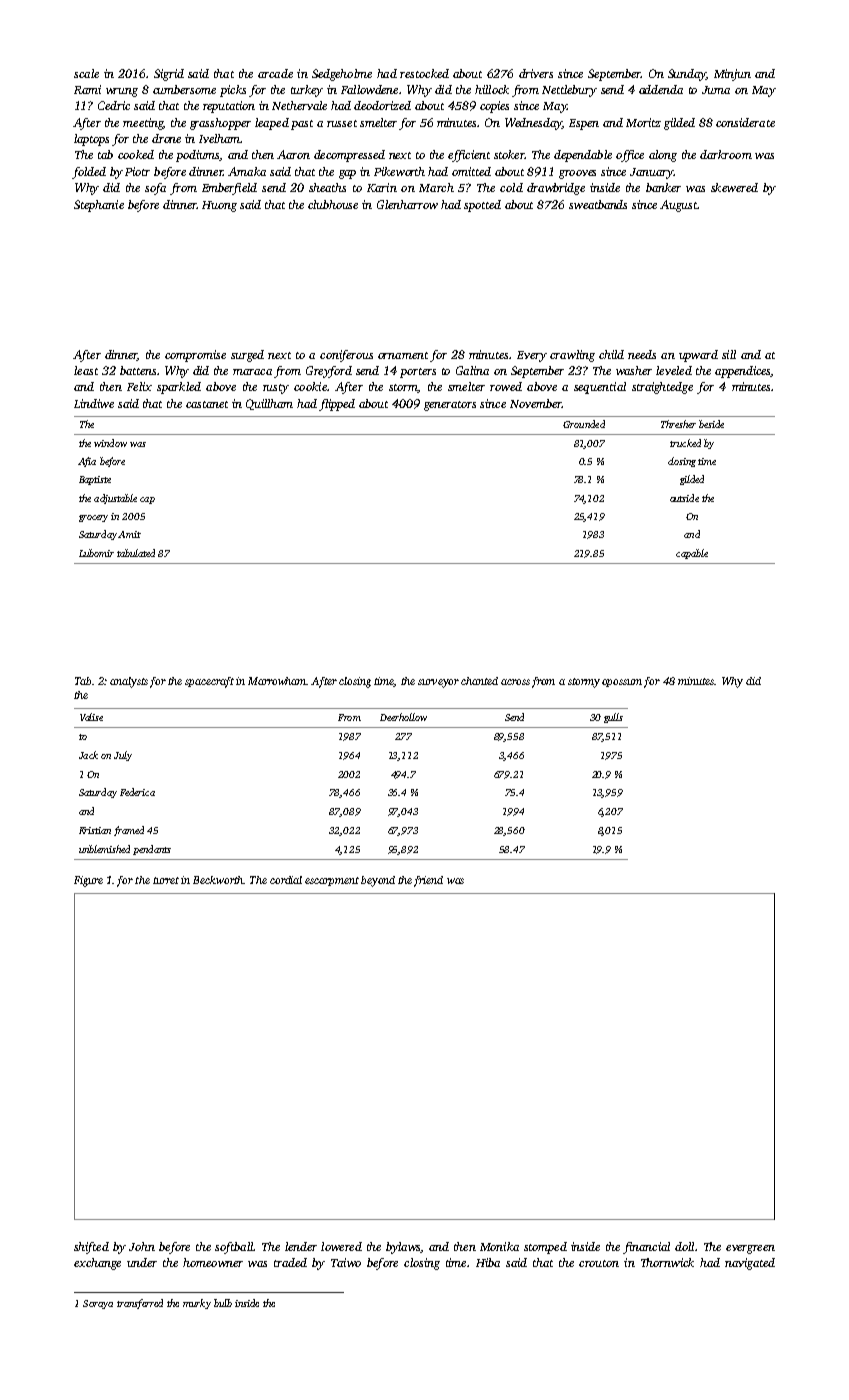 Image resolution: width=849 pixels, height=1400 pixels. What do you see at coordinates (332, 881) in the image?
I see `escarpment` at bounding box center [332, 881].
